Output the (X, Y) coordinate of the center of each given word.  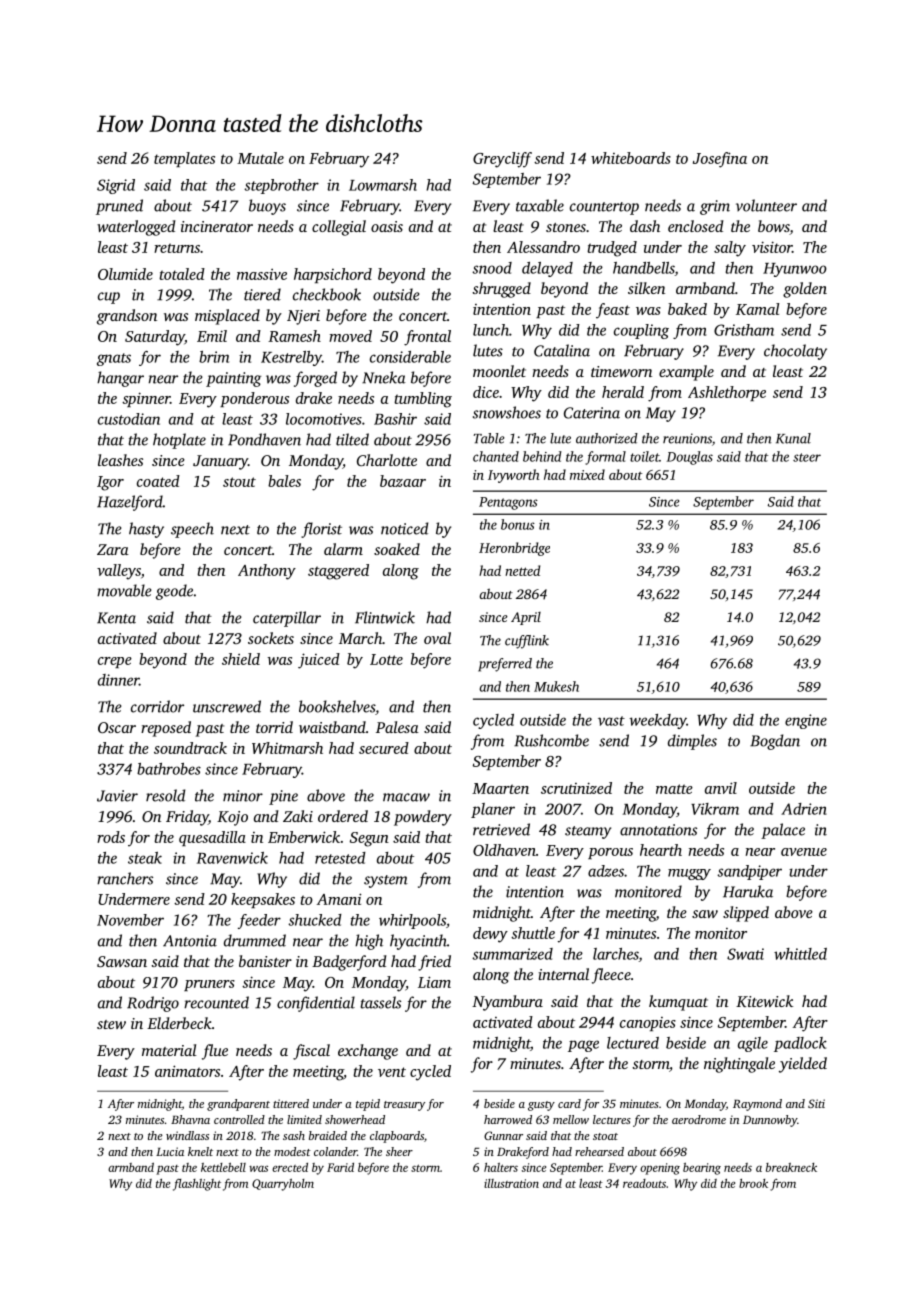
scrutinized (576, 788)
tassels (381, 1002)
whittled (800, 954)
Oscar (117, 727)
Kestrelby (291, 358)
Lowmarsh (383, 185)
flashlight (197, 1185)
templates (184, 159)
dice (486, 392)
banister (265, 961)
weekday (658, 721)
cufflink (527, 642)
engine (806, 721)
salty (730, 249)
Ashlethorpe (727, 393)
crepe (115, 662)
